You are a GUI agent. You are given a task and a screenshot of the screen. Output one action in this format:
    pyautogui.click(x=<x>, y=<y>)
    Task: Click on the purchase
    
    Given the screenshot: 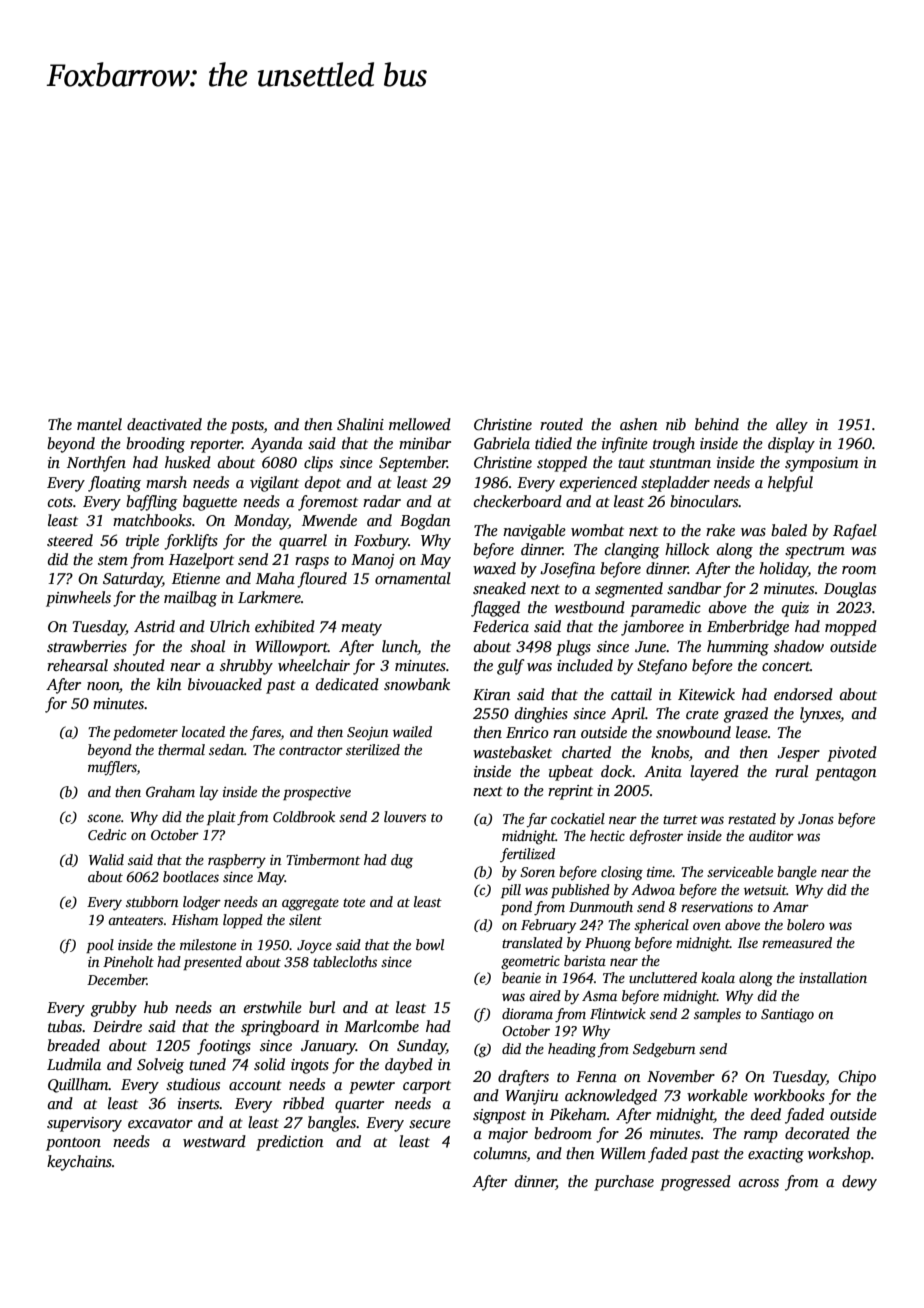 What is the action you would take?
    pyautogui.click(x=624, y=1183)
